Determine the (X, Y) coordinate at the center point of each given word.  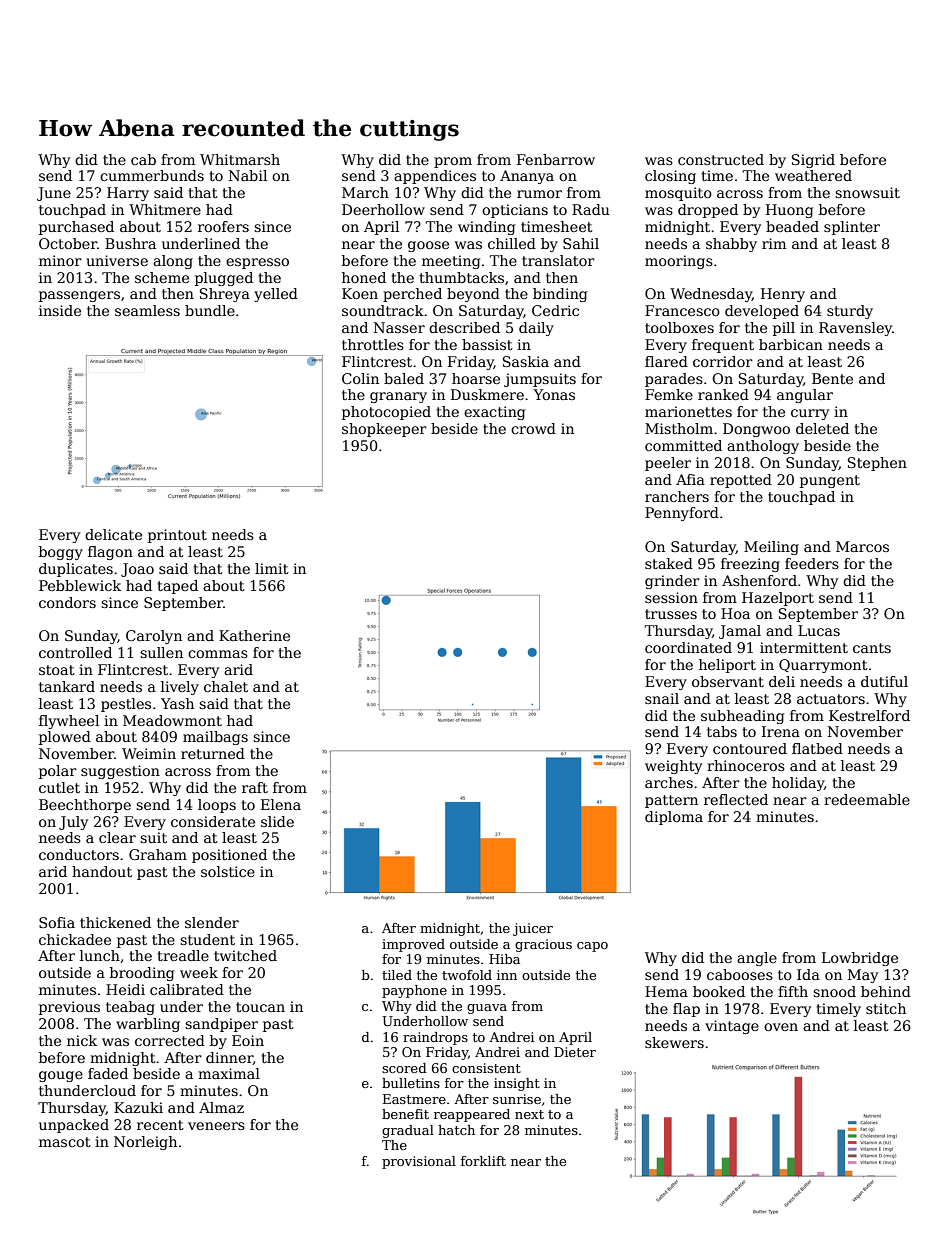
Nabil (248, 175)
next (529, 1114)
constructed (721, 159)
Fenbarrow (556, 159)
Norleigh (145, 1143)
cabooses (740, 974)
